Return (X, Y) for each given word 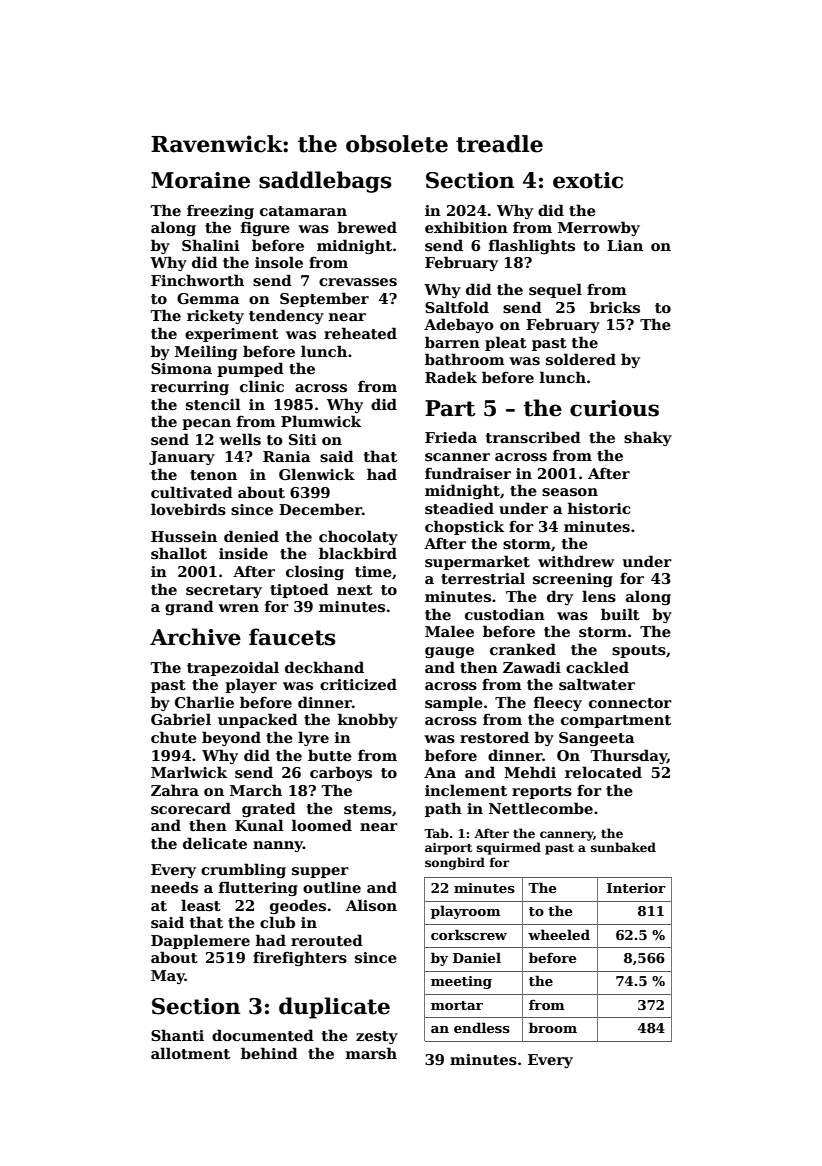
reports (542, 792)
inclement (466, 790)
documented (263, 1035)
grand (189, 607)
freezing (220, 211)
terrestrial (483, 578)
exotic (588, 180)
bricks (615, 307)
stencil (213, 404)
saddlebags (325, 182)
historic (599, 508)
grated (269, 809)
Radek (451, 377)
